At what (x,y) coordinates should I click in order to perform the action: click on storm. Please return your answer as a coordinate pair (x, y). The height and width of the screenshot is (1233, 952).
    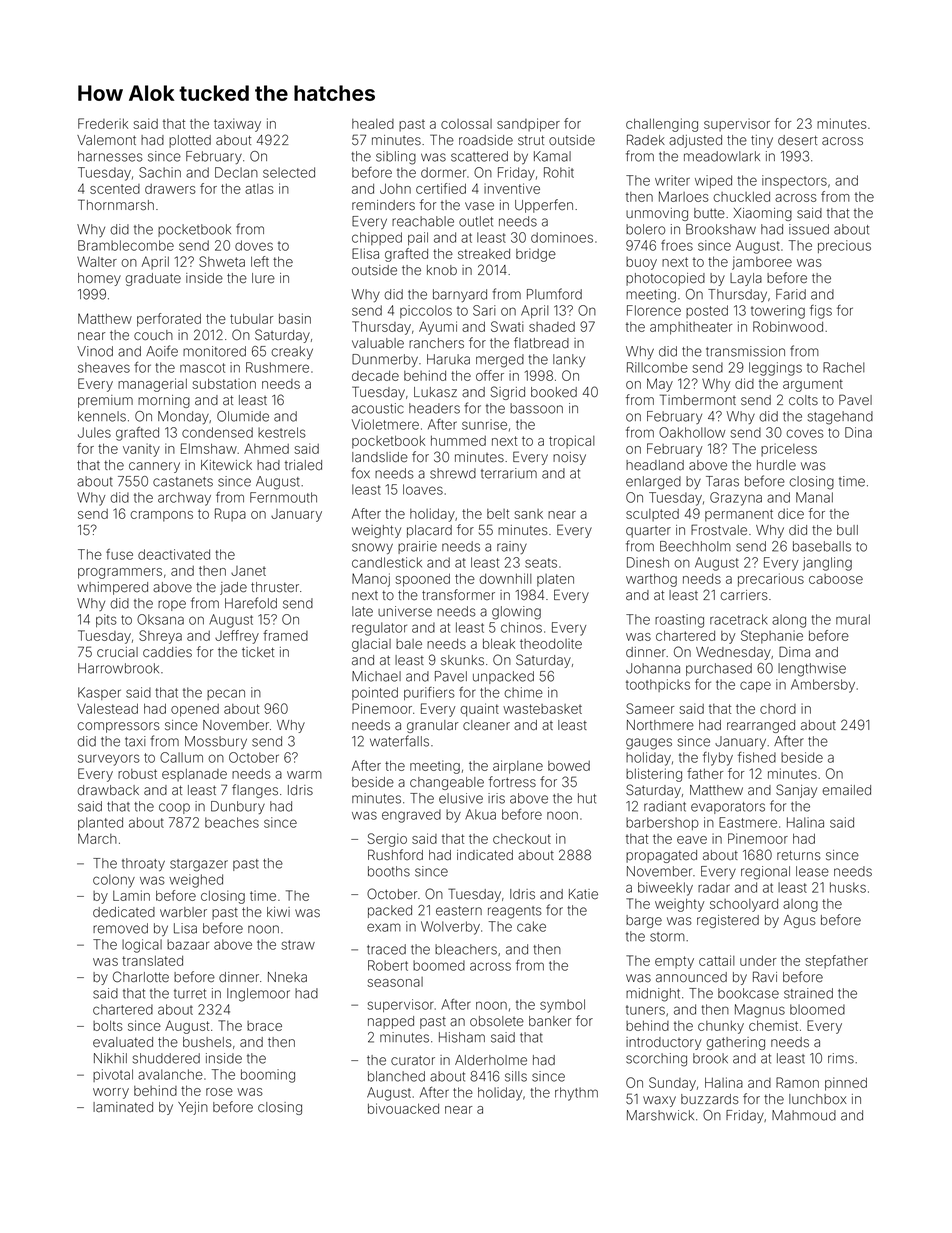
    Looking at the image, I should click on (667, 937).
